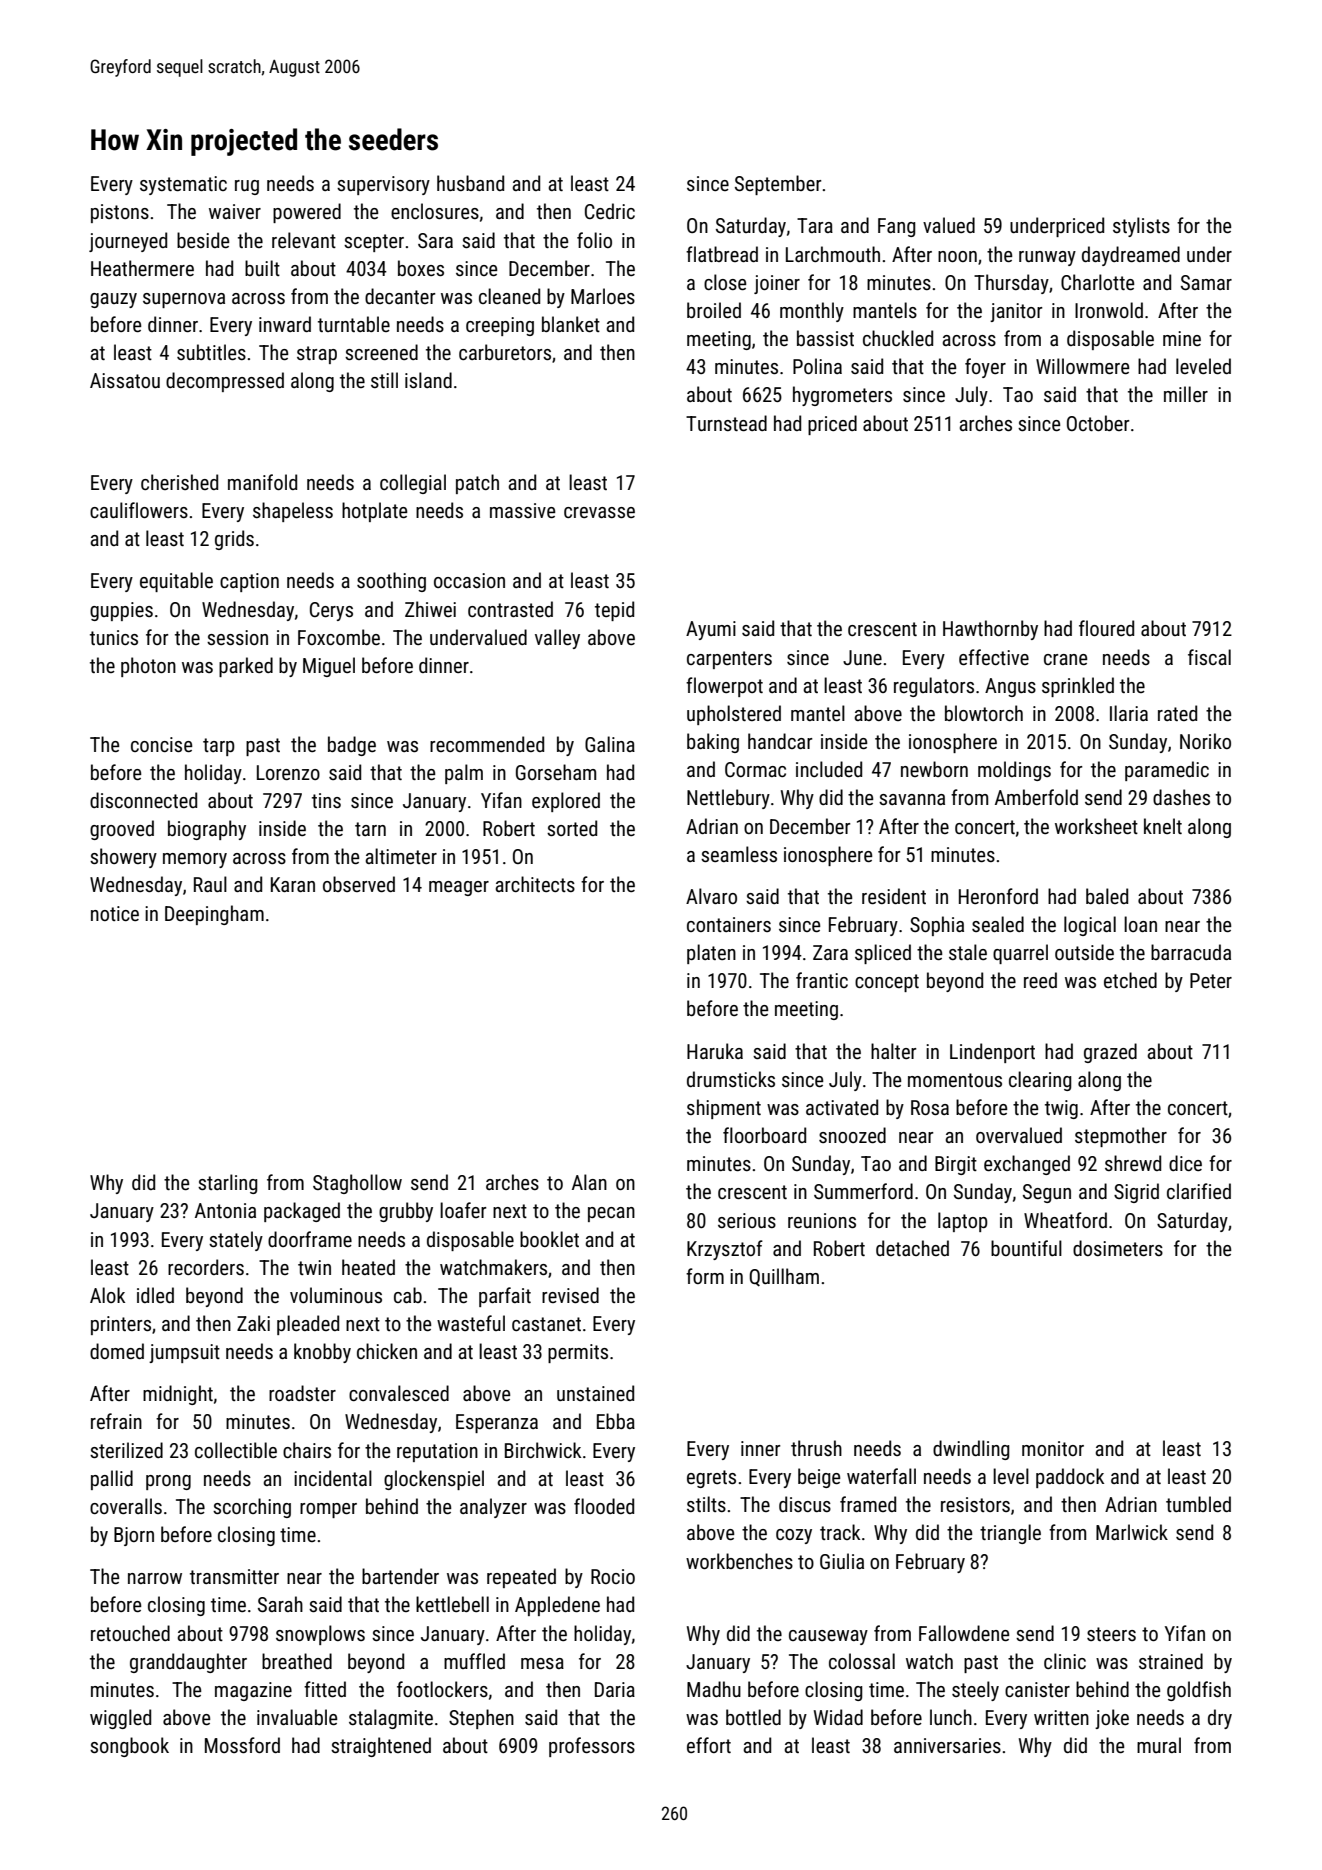 Image resolution: width=1322 pixels, height=1870 pixels. Describe the element at coordinates (947, 1745) in the screenshot. I see `anniversaries` at that location.
